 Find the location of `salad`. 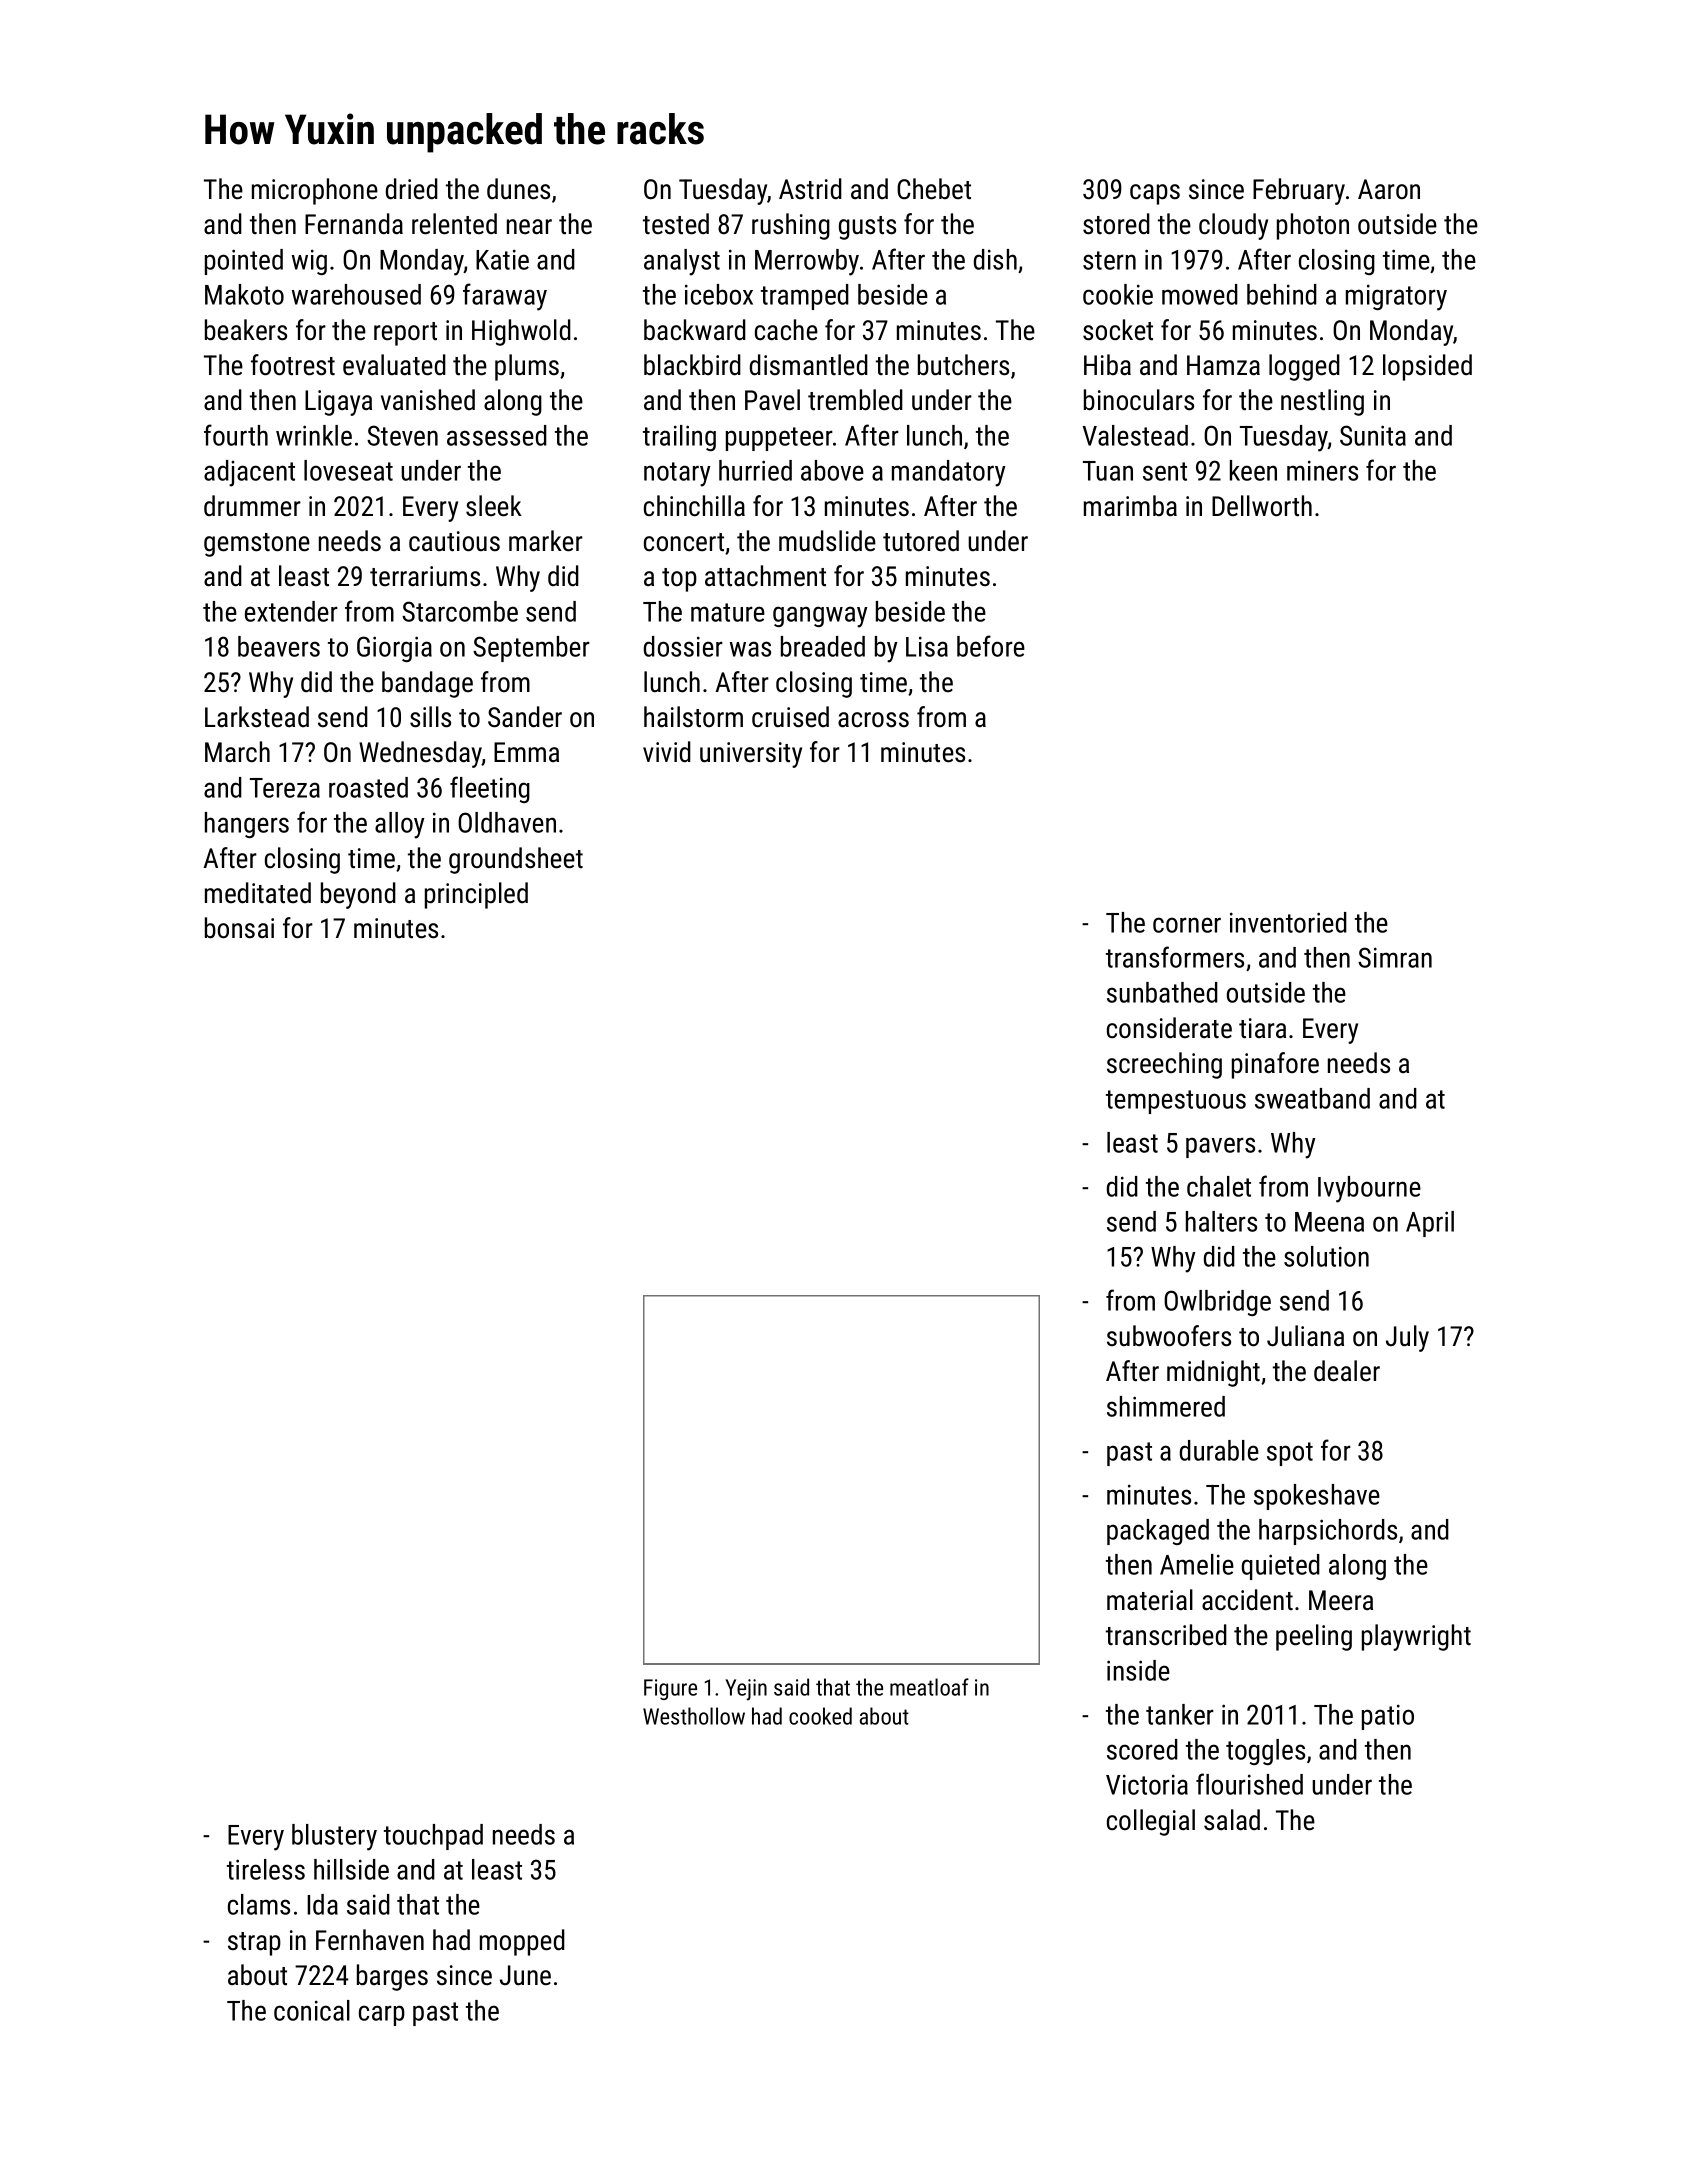

salad is located at coordinates (1232, 1820).
